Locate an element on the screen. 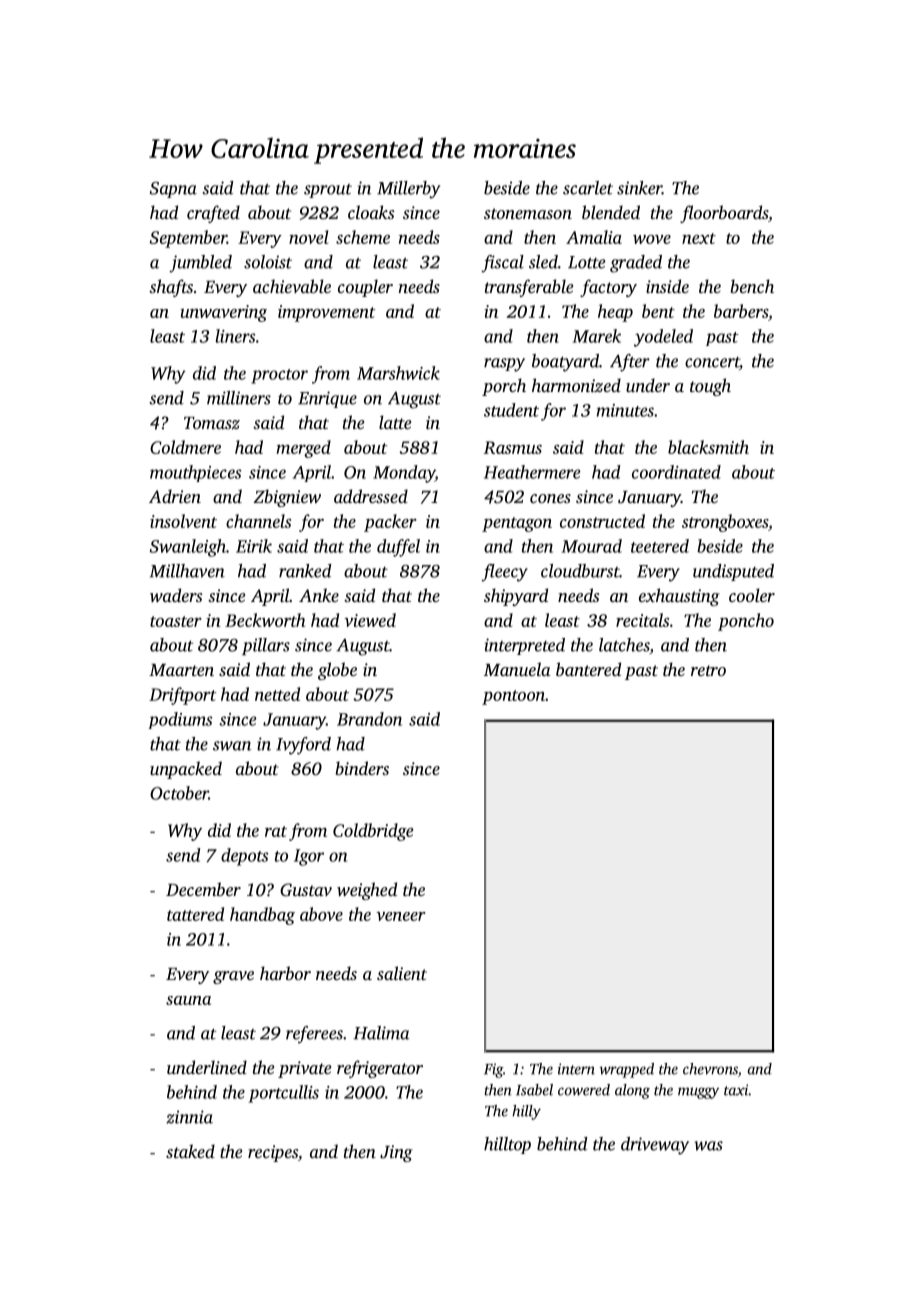 The height and width of the screenshot is (1311, 924). Millerby is located at coordinates (408, 190).
